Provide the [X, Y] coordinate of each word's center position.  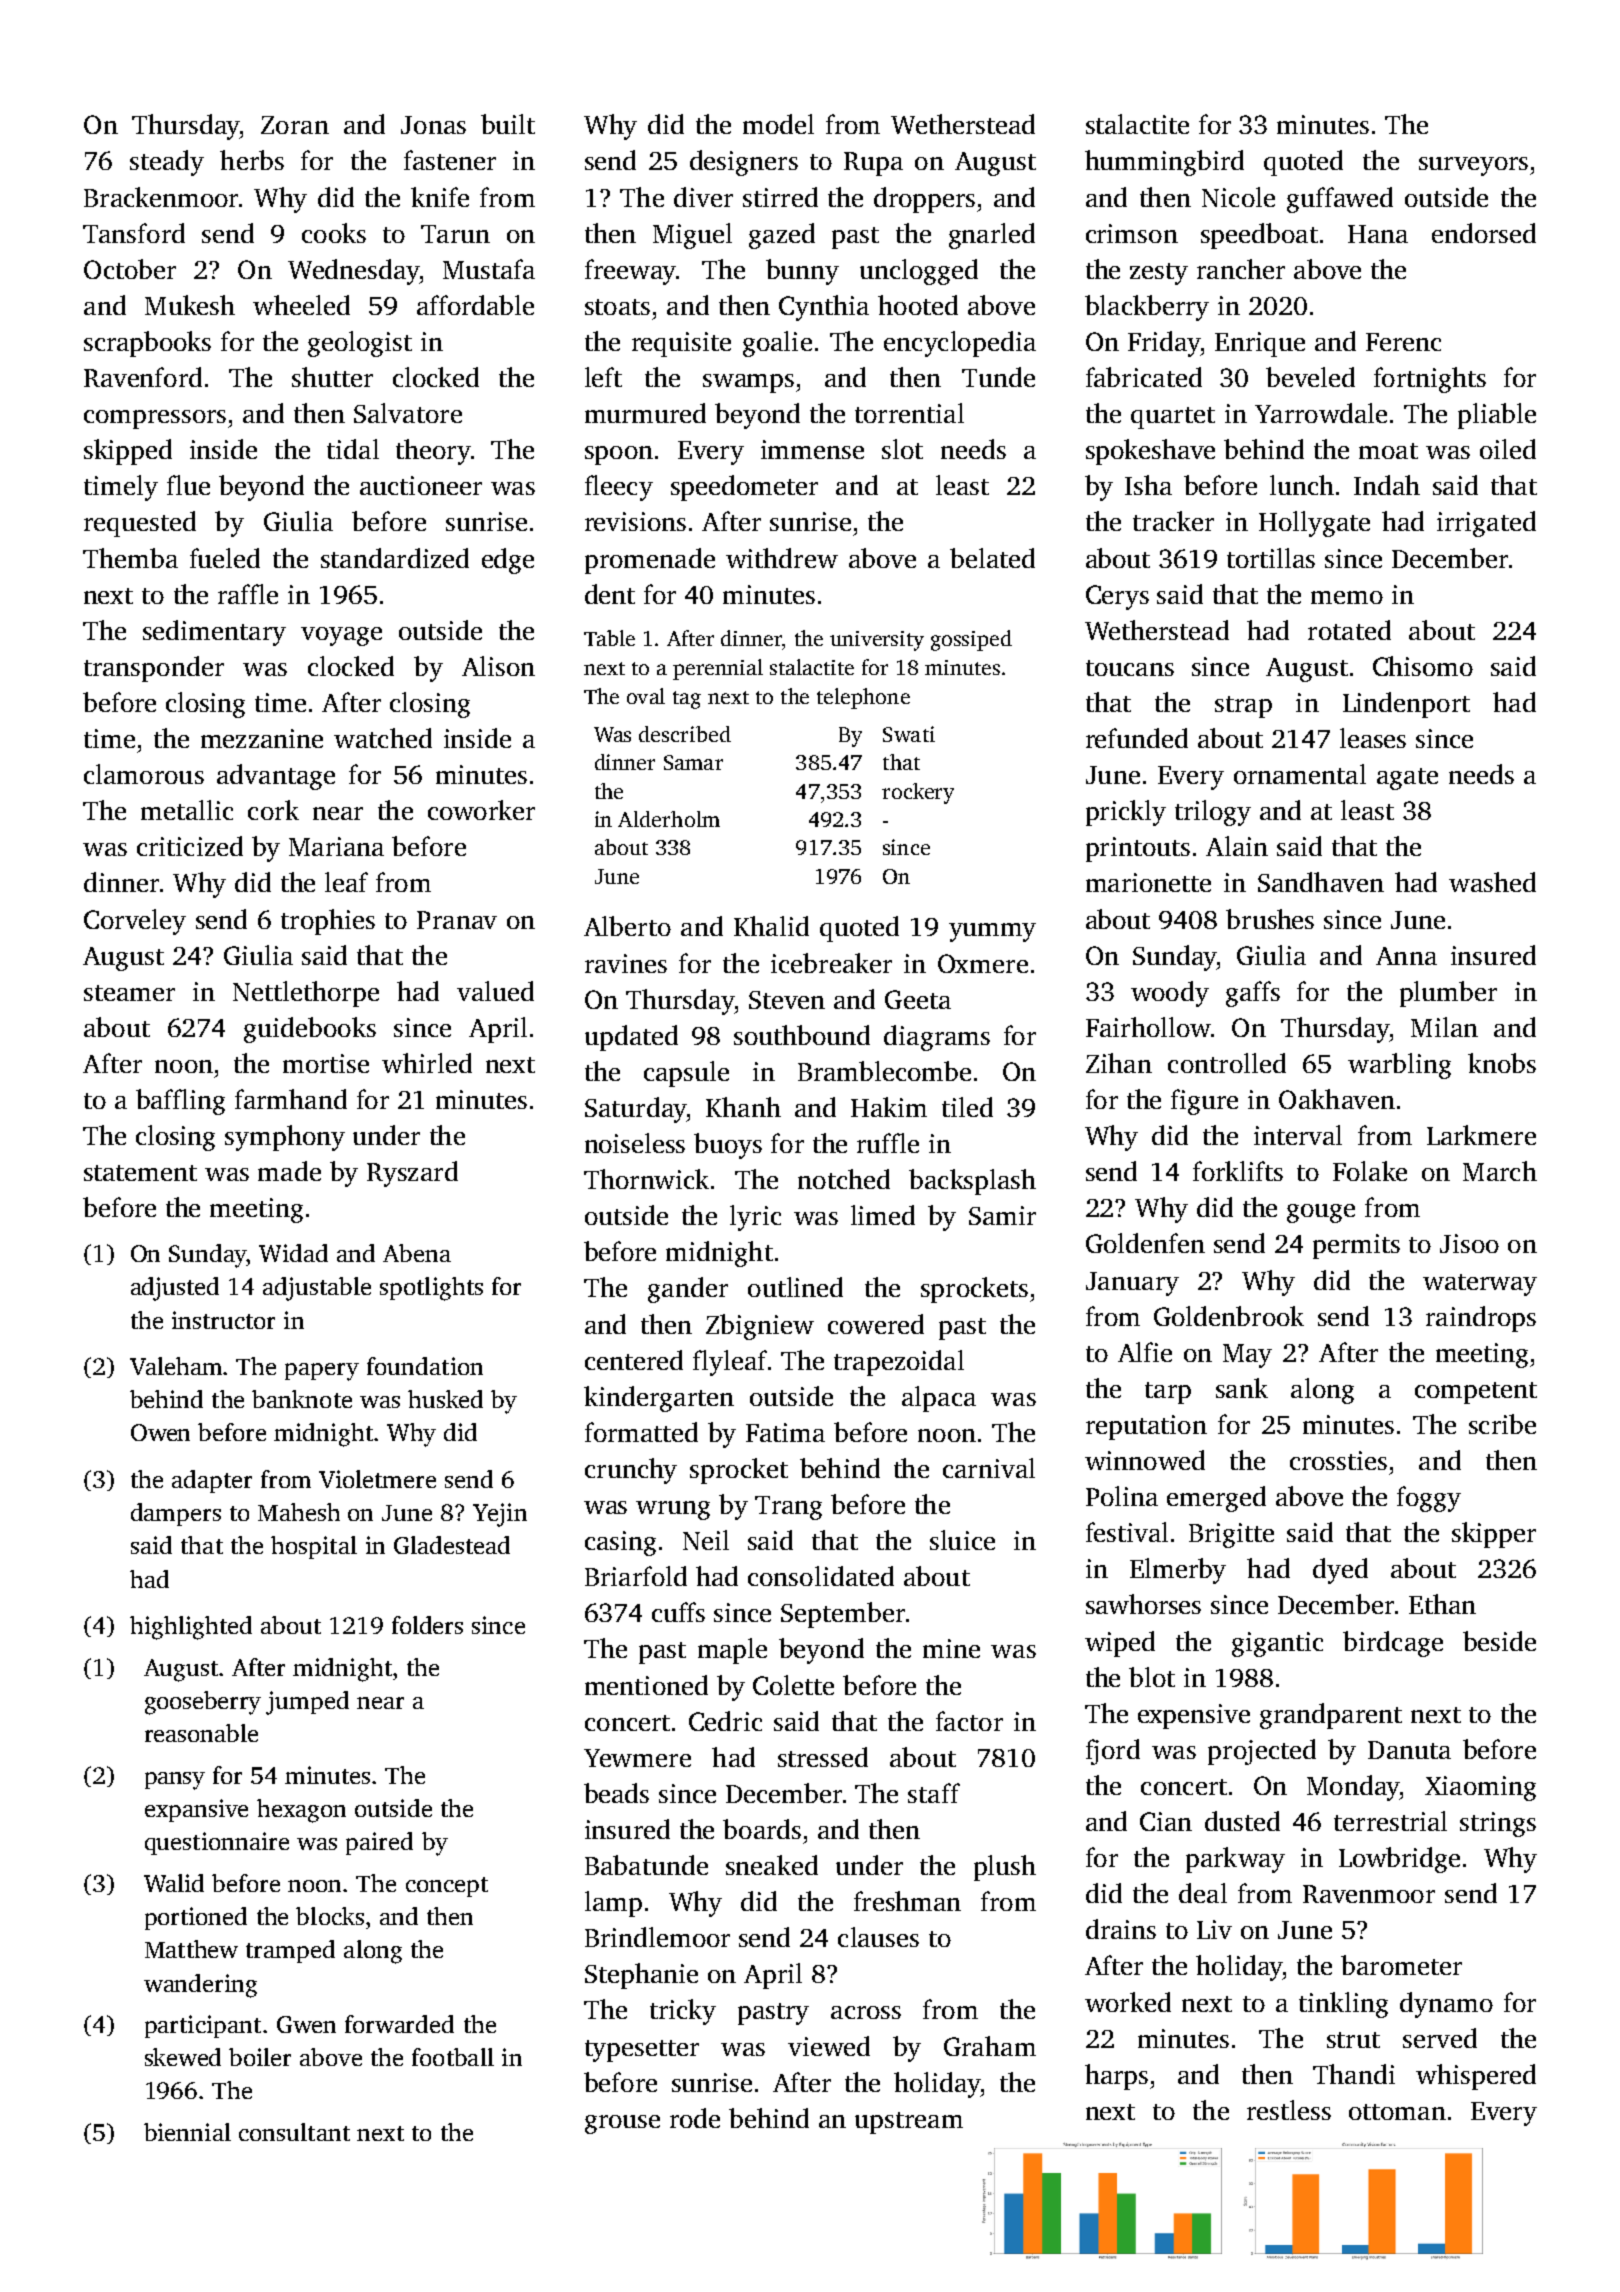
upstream [909, 2123]
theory [433, 452]
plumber [1448, 994]
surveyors [1473, 166]
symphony [285, 1138]
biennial [187, 2132]
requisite [681, 344]
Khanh [743, 1107]
